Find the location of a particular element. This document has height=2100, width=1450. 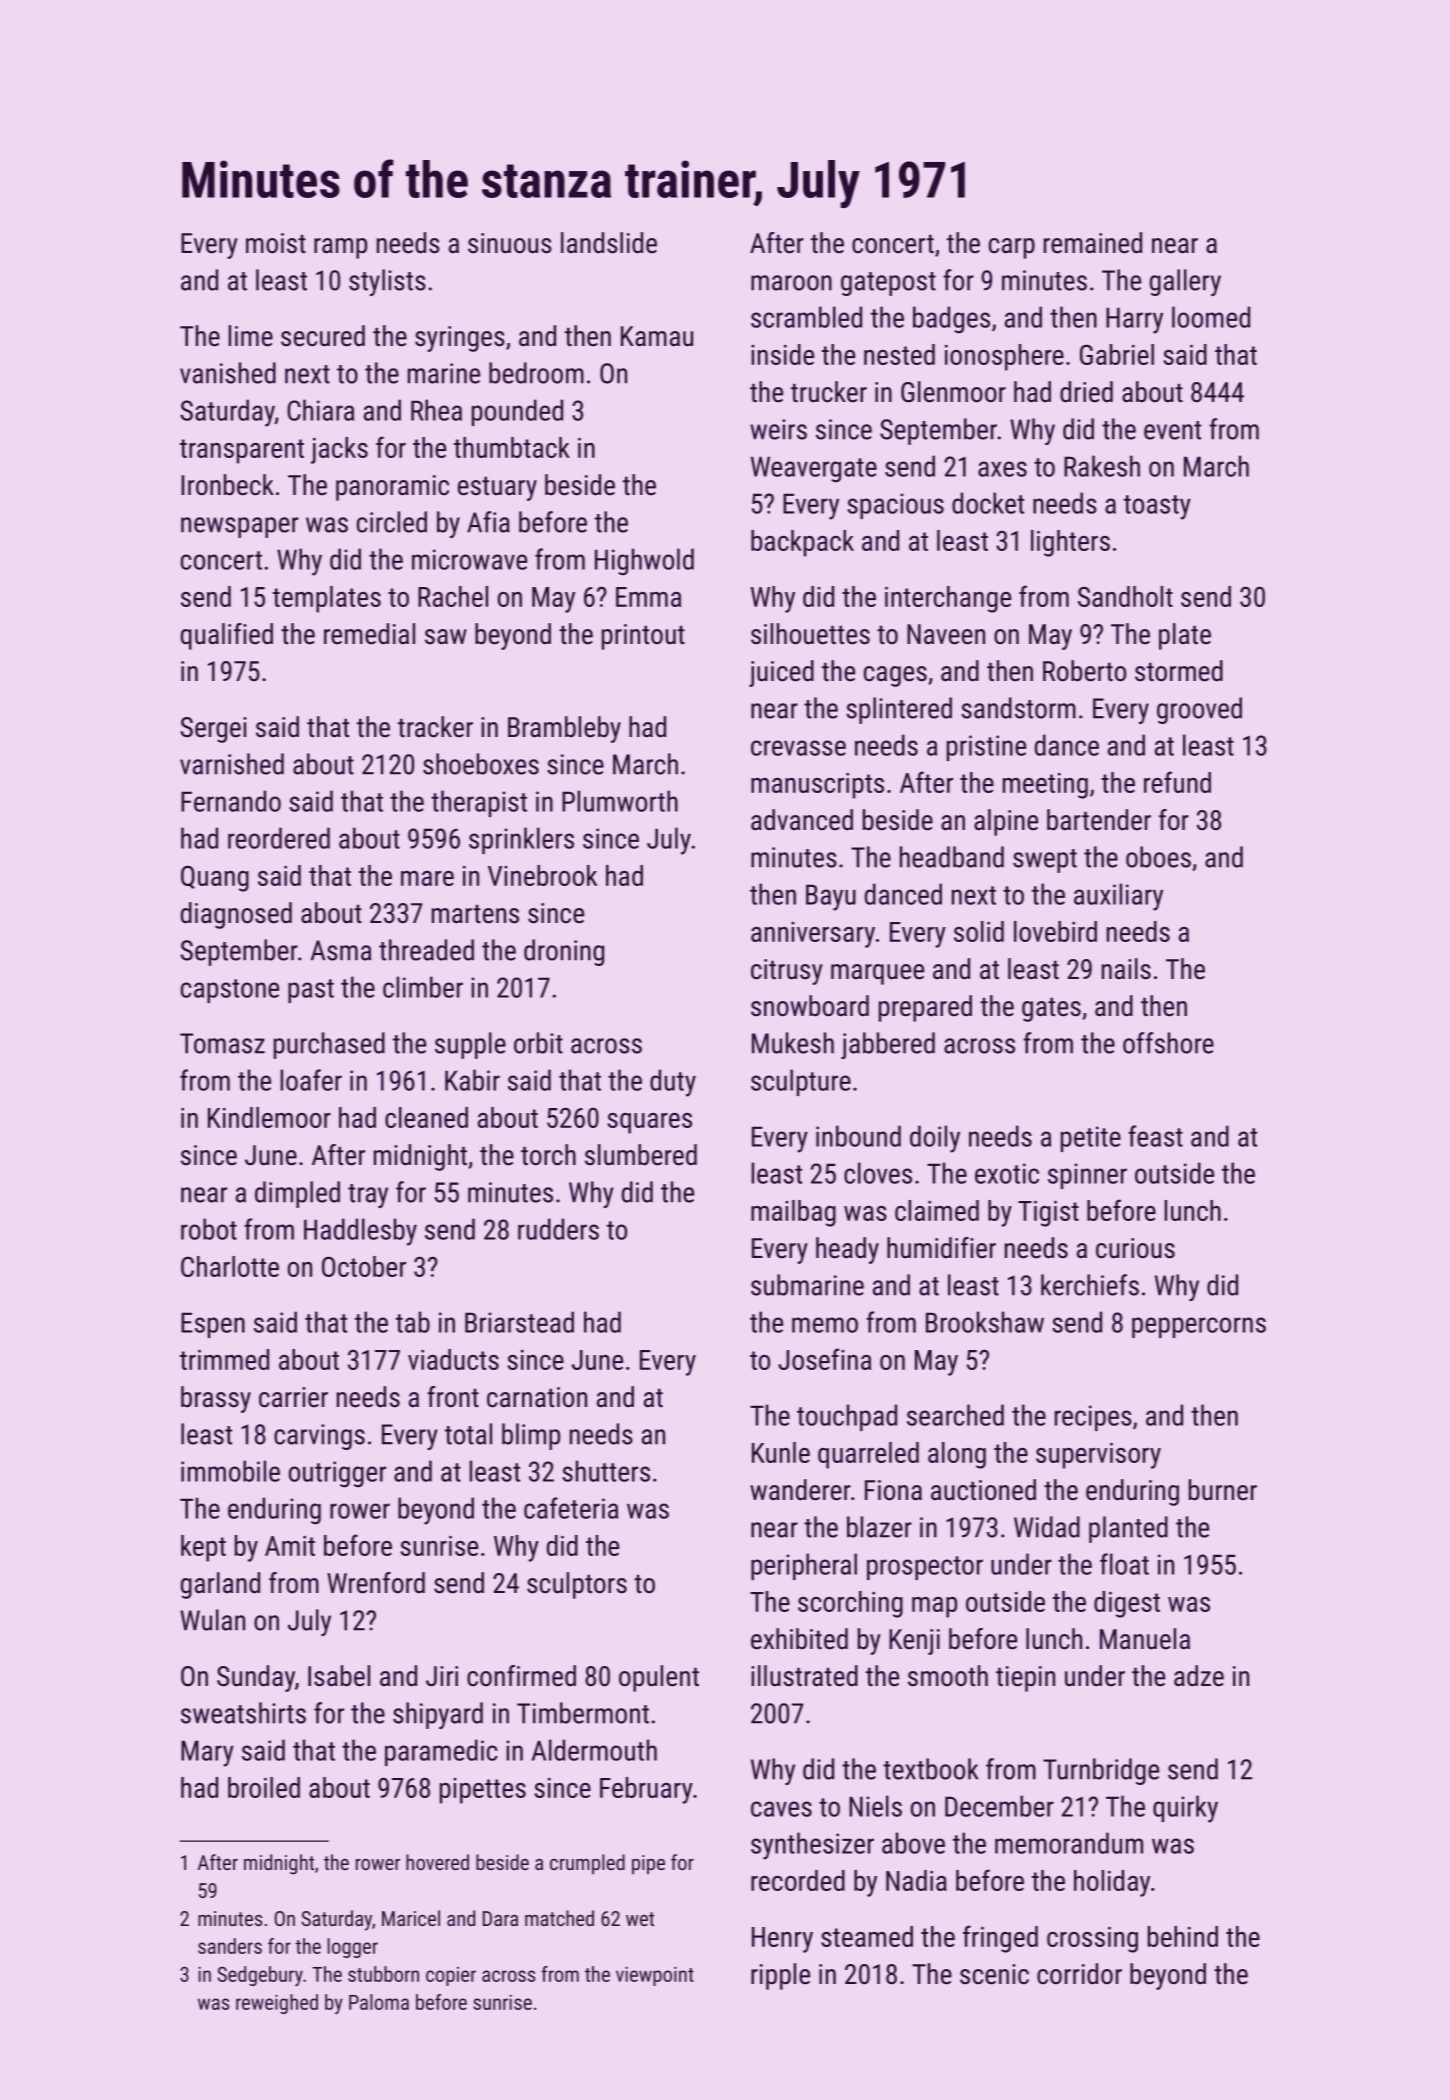

wet is located at coordinates (640, 1919).
